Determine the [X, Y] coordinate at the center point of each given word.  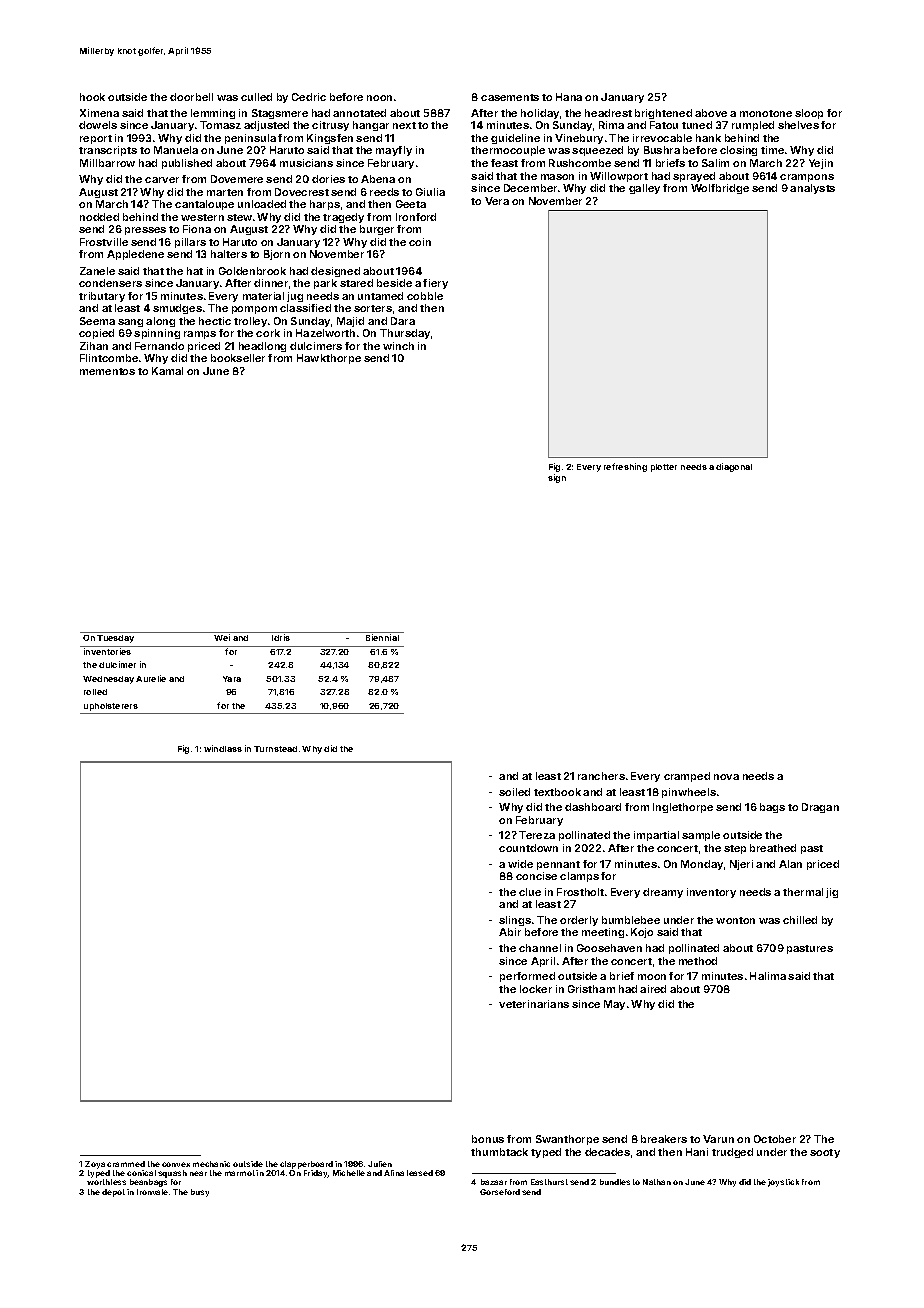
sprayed [694, 177]
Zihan [94, 346]
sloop [809, 114]
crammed [126, 1164]
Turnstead [275, 749]
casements [510, 97]
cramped [687, 777]
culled [256, 97]
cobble [425, 296]
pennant [558, 865]
